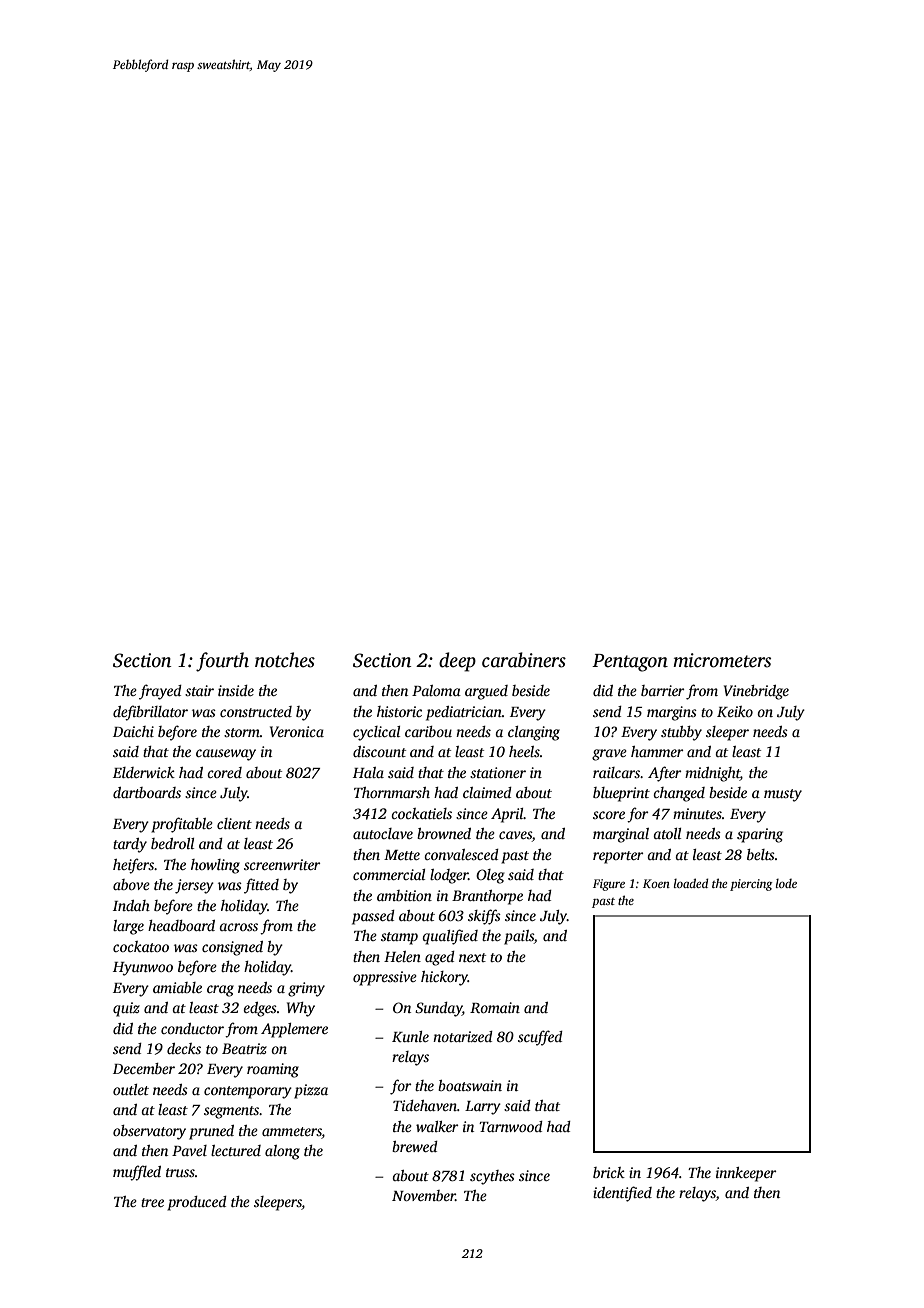  Describe the element at coordinates (519, 937) in the image. I see `pails` at that location.
